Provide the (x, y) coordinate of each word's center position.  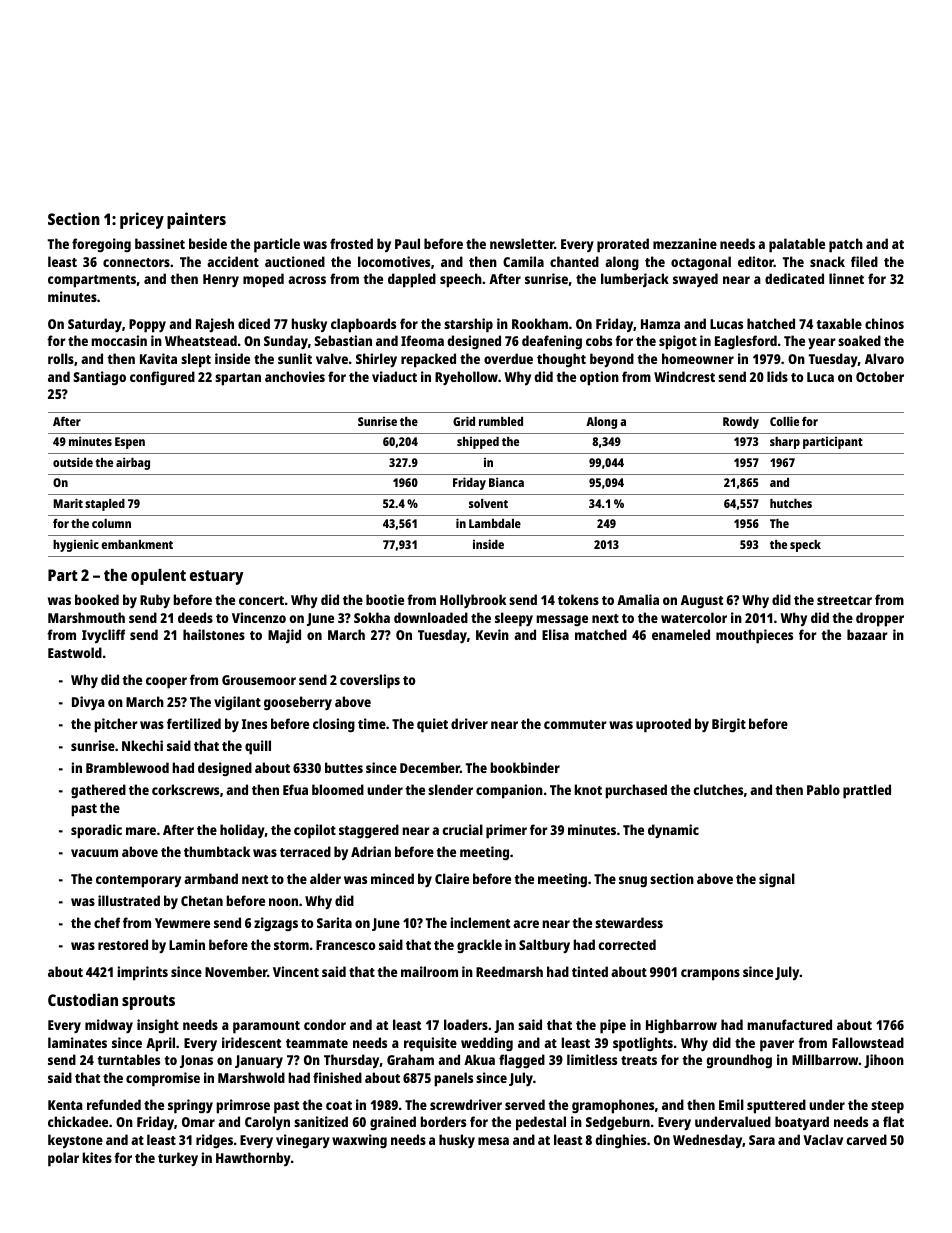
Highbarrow (681, 1026)
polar (63, 1159)
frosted (351, 243)
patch (846, 245)
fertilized (194, 723)
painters (196, 220)
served (525, 1104)
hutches (791, 503)
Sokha (372, 617)
